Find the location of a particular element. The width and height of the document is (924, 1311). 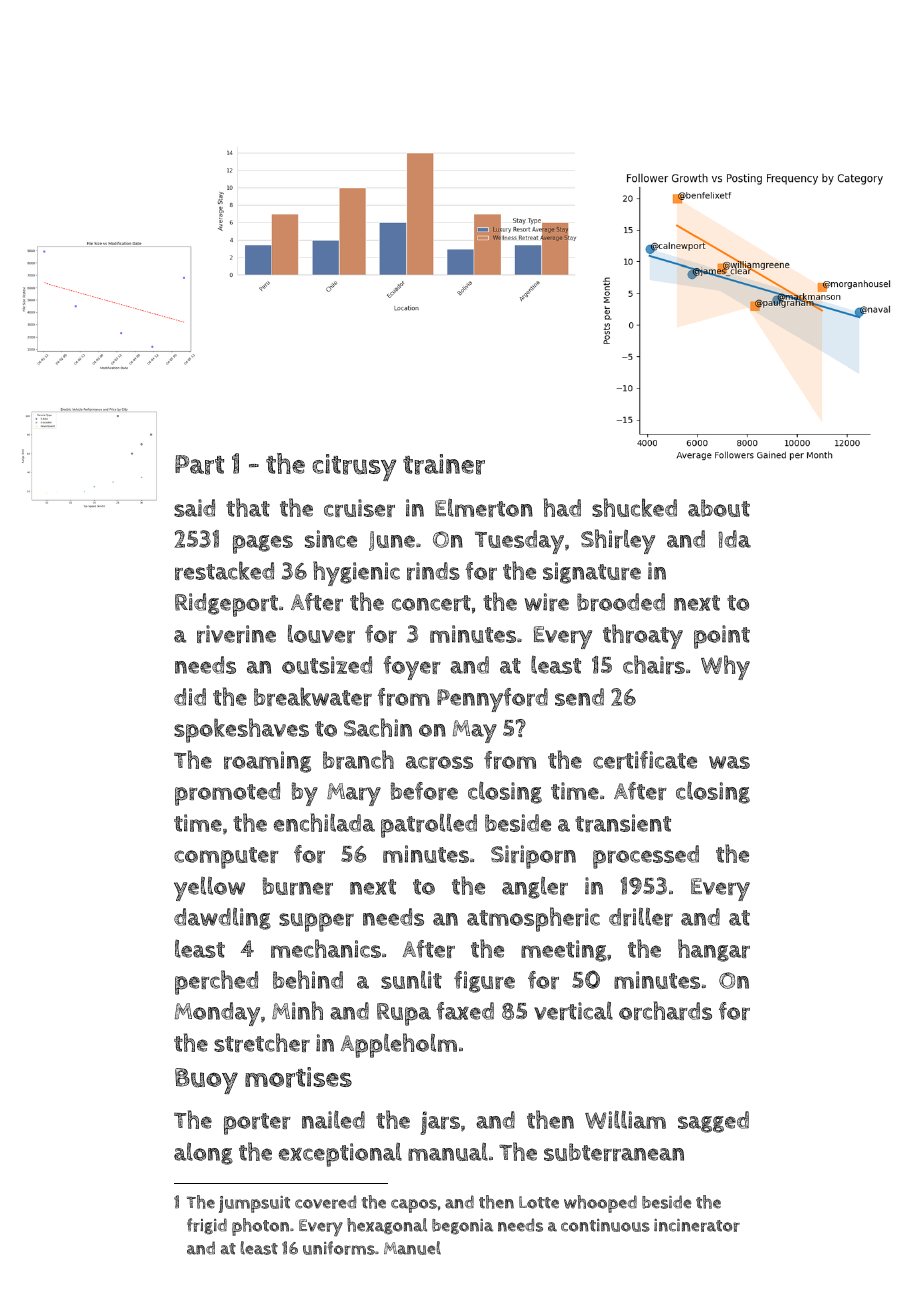

burner is located at coordinates (298, 886).
